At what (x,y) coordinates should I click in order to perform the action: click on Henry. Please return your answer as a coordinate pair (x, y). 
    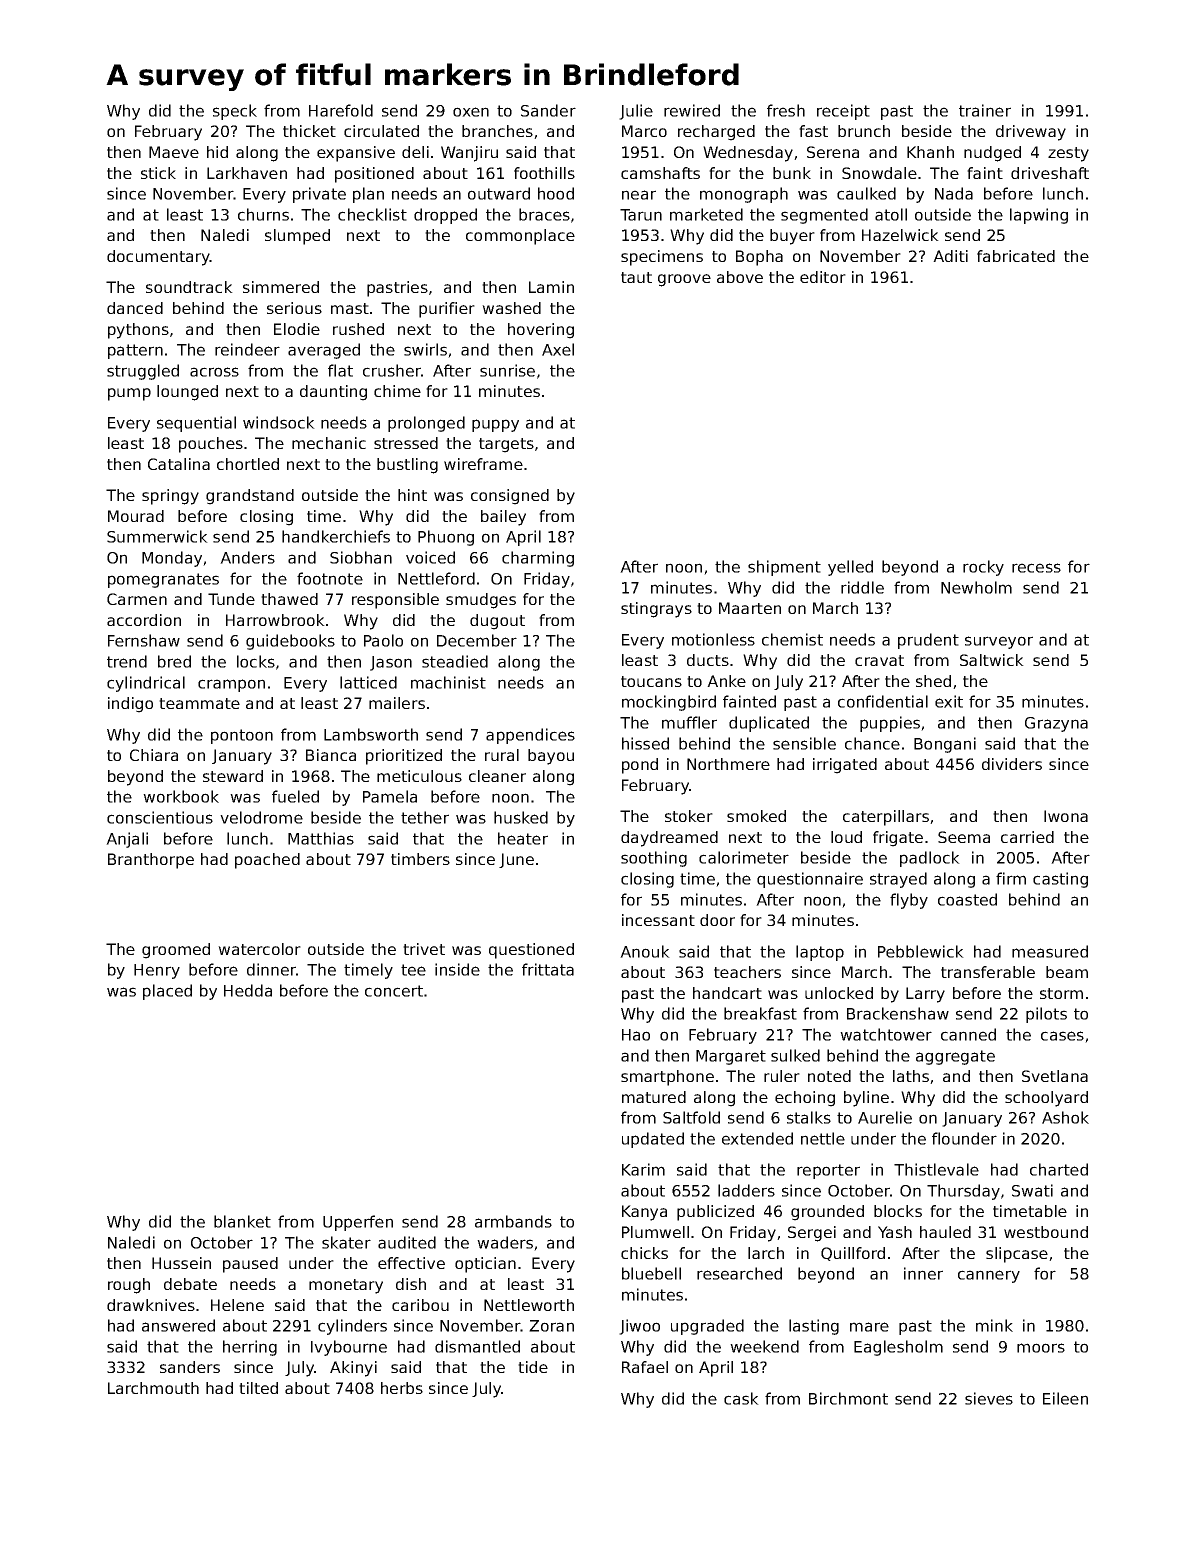
    Looking at the image, I should click on (157, 971).
